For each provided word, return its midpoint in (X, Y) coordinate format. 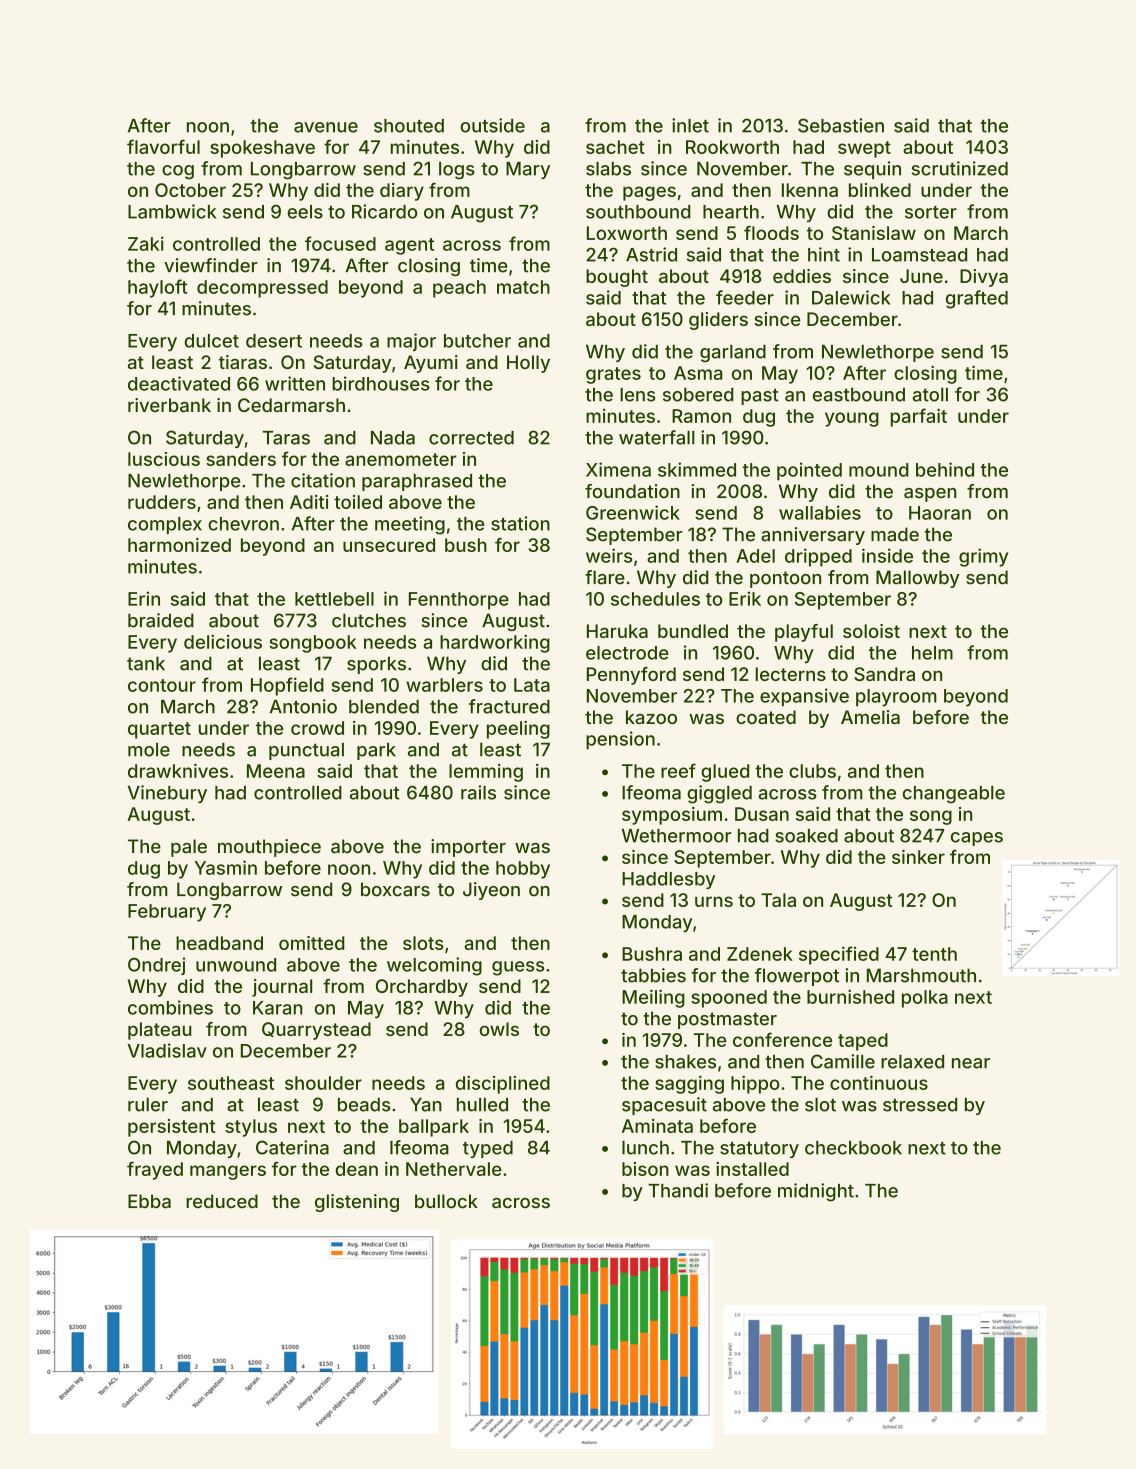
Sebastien (841, 125)
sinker (918, 857)
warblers (444, 685)
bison (645, 1169)
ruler (148, 1105)
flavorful (163, 146)
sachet (615, 147)
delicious (223, 641)
